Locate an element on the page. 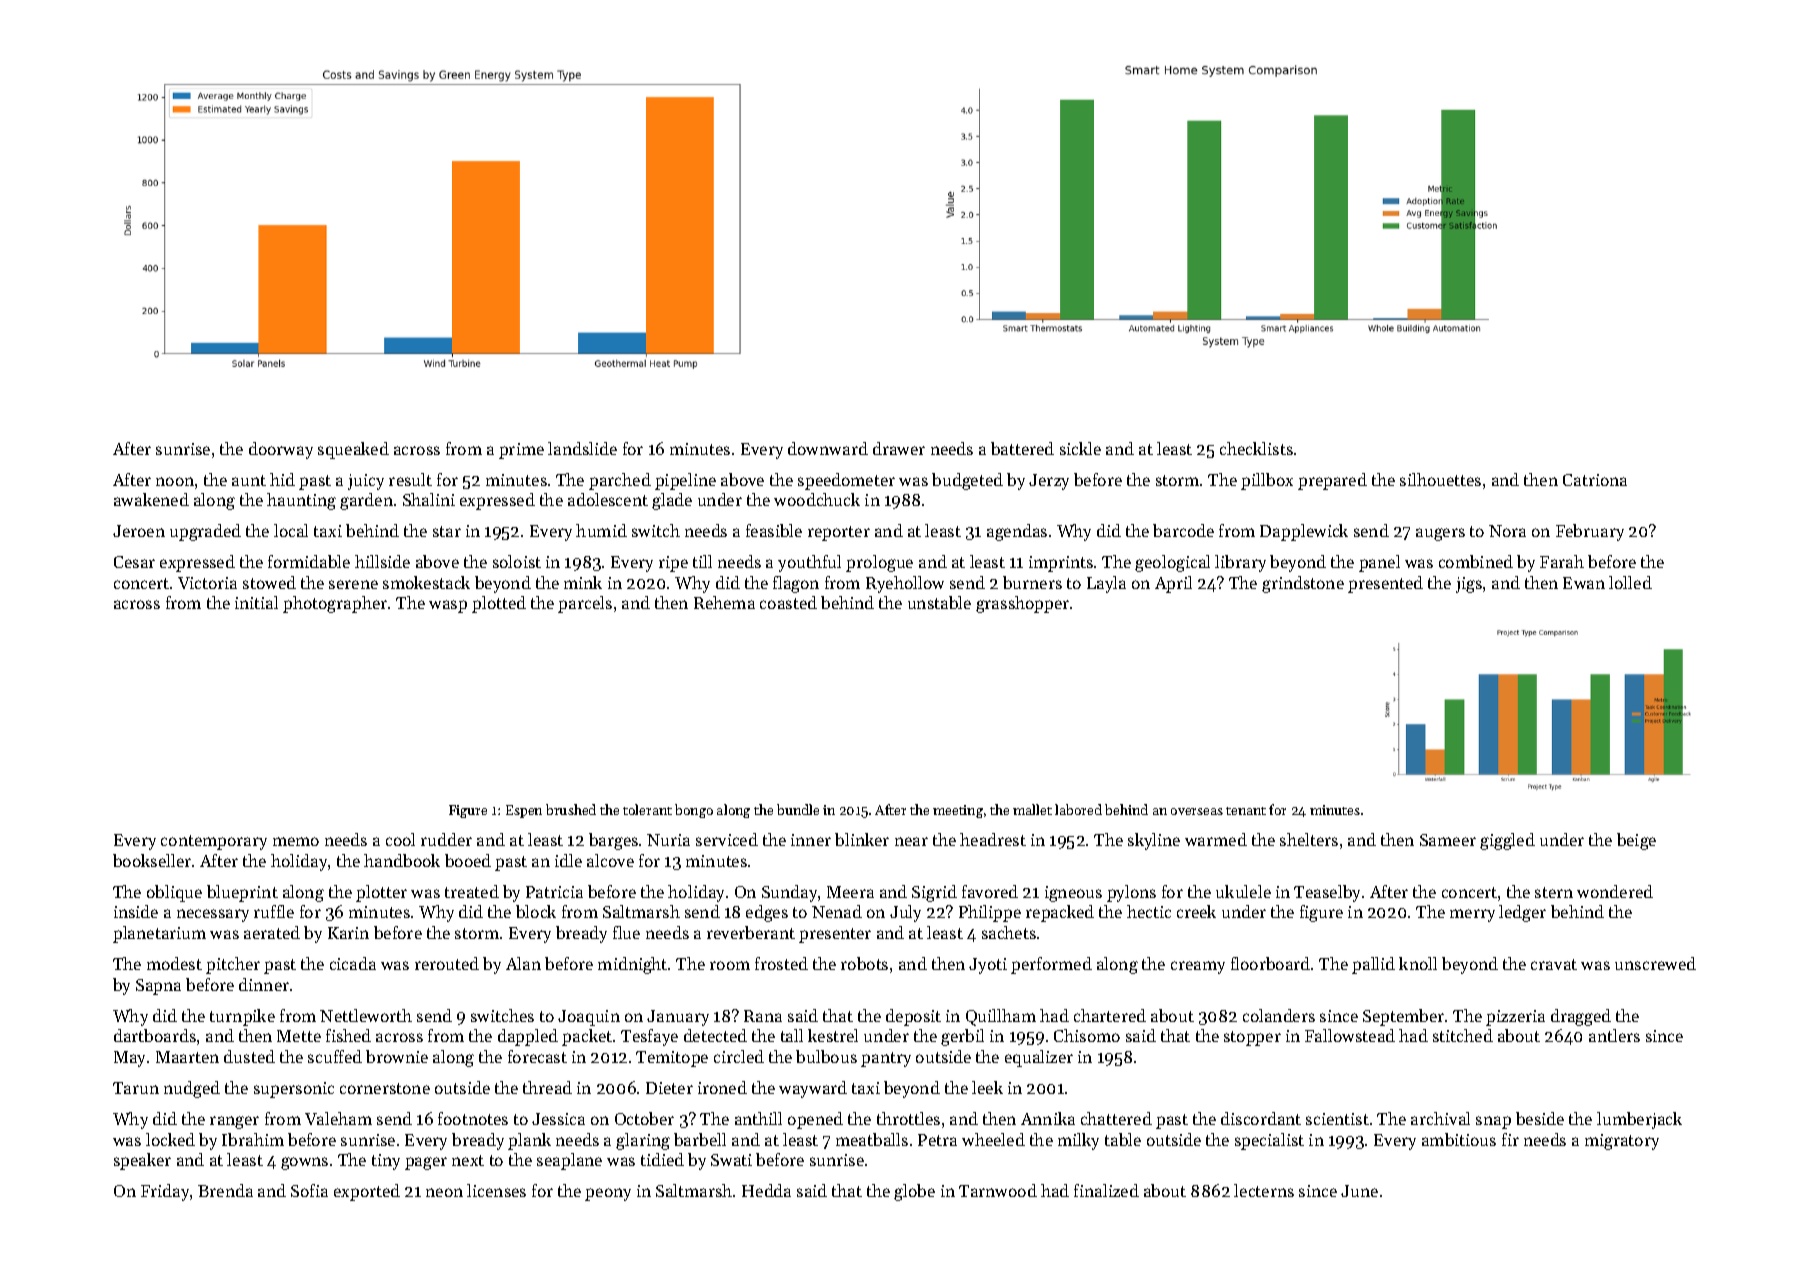  dartboards is located at coordinates (155, 1035).
